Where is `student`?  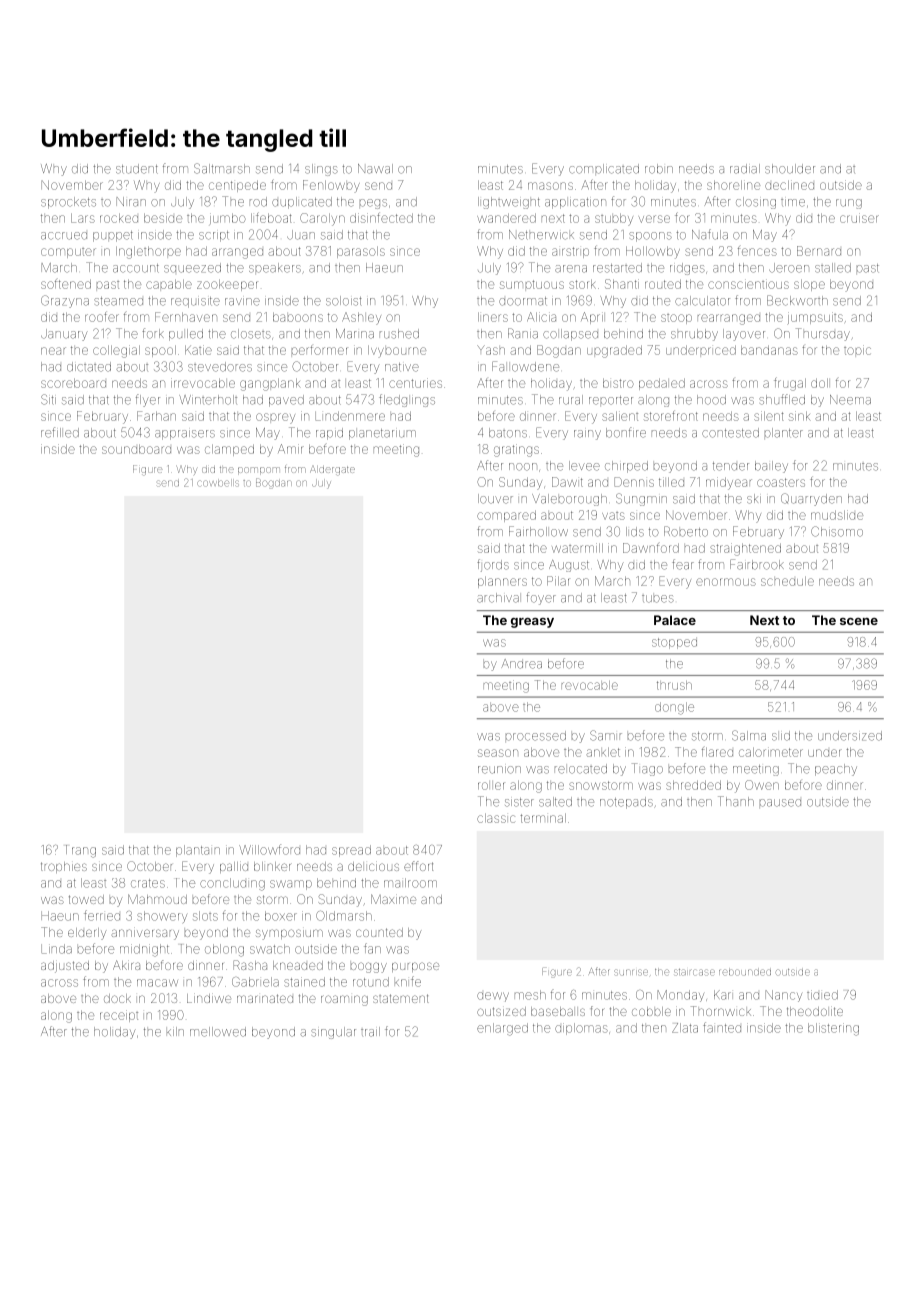 student is located at coordinates (137, 169).
